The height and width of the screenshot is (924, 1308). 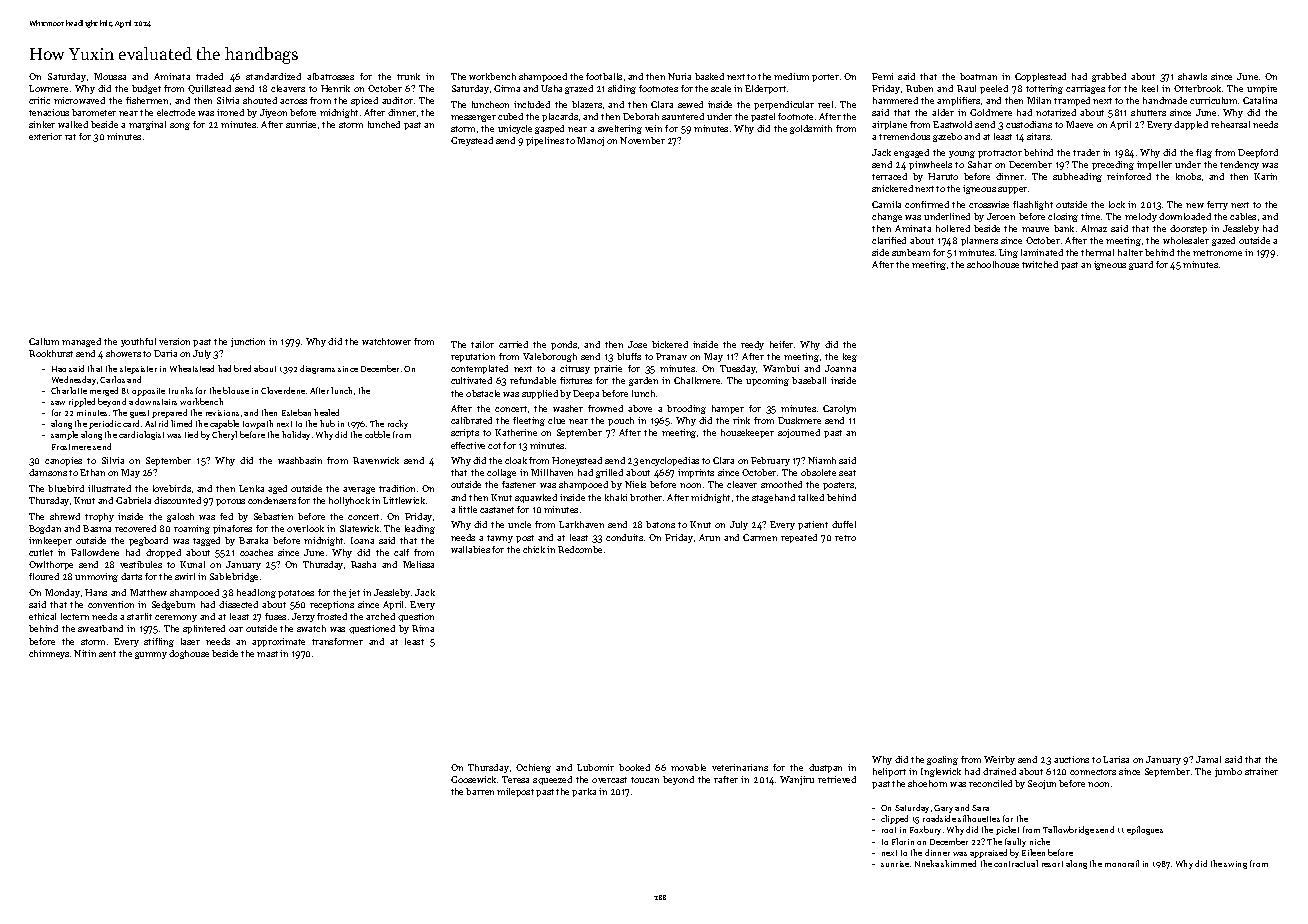 What do you see at coordinates (791, 76) in the screenshot?
I see `medium` at bounding box center [791, 76].
